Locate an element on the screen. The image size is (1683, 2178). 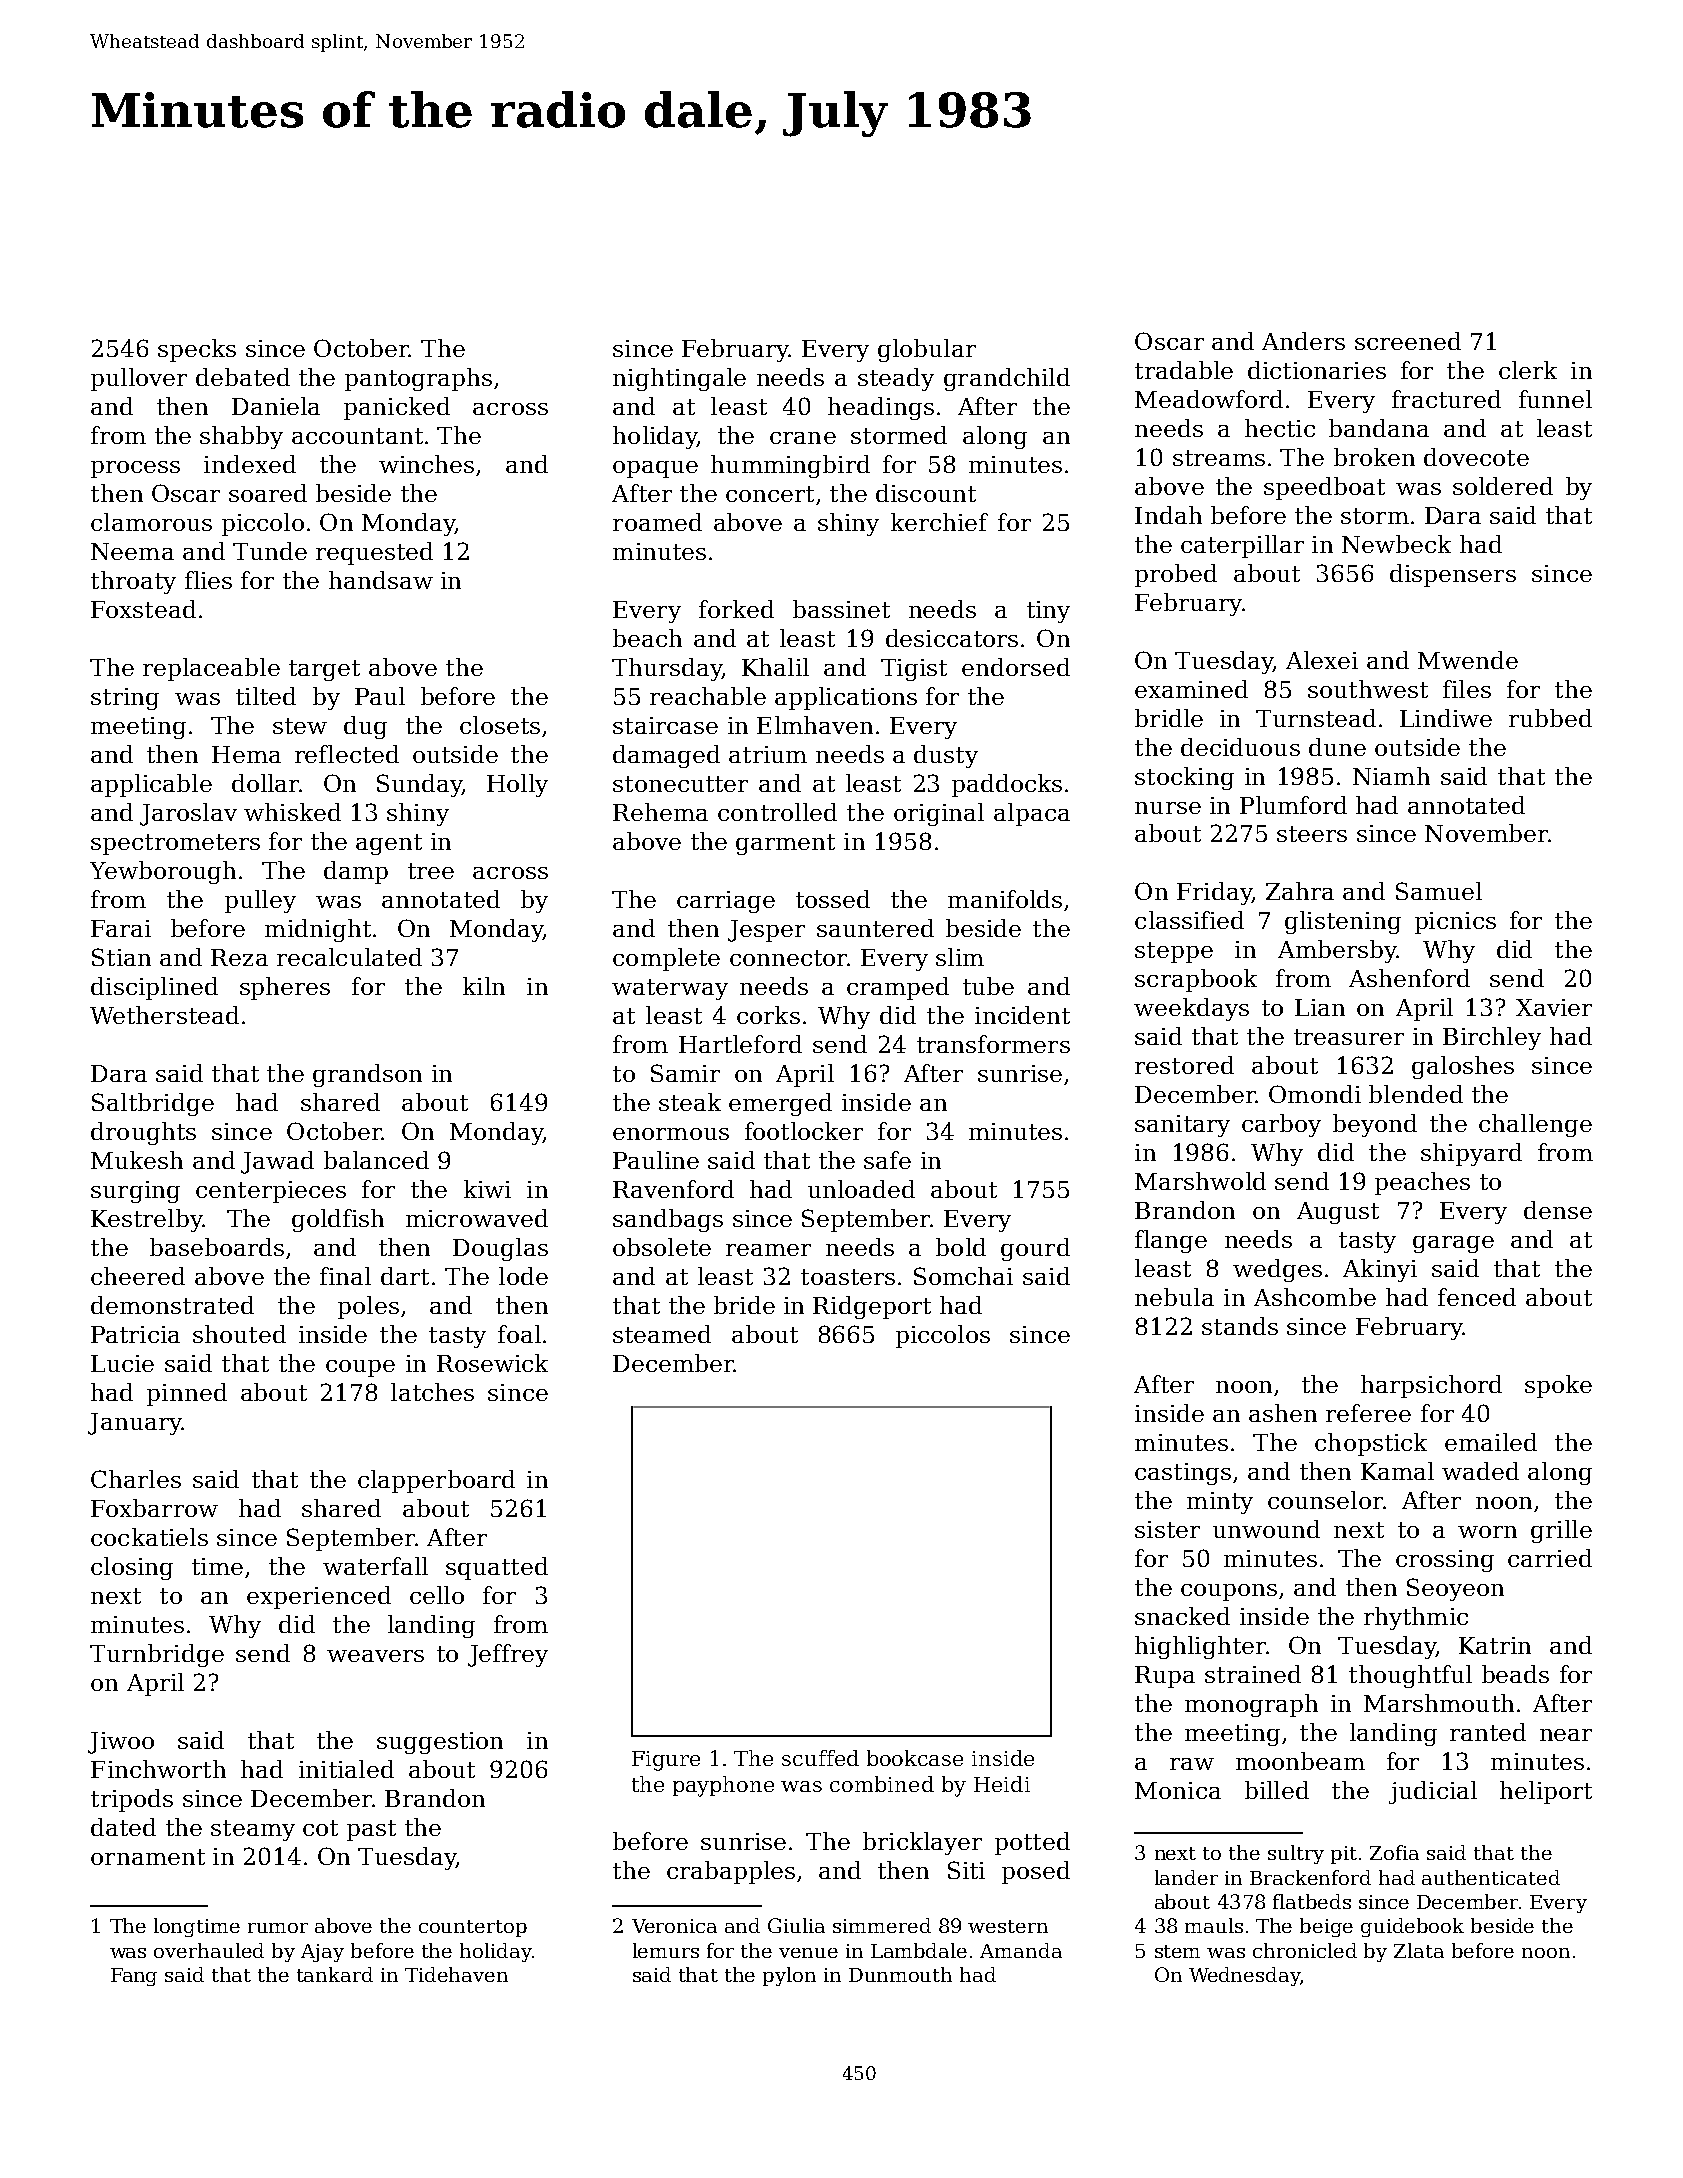
grandson is located at coordinates (367, 1075).
